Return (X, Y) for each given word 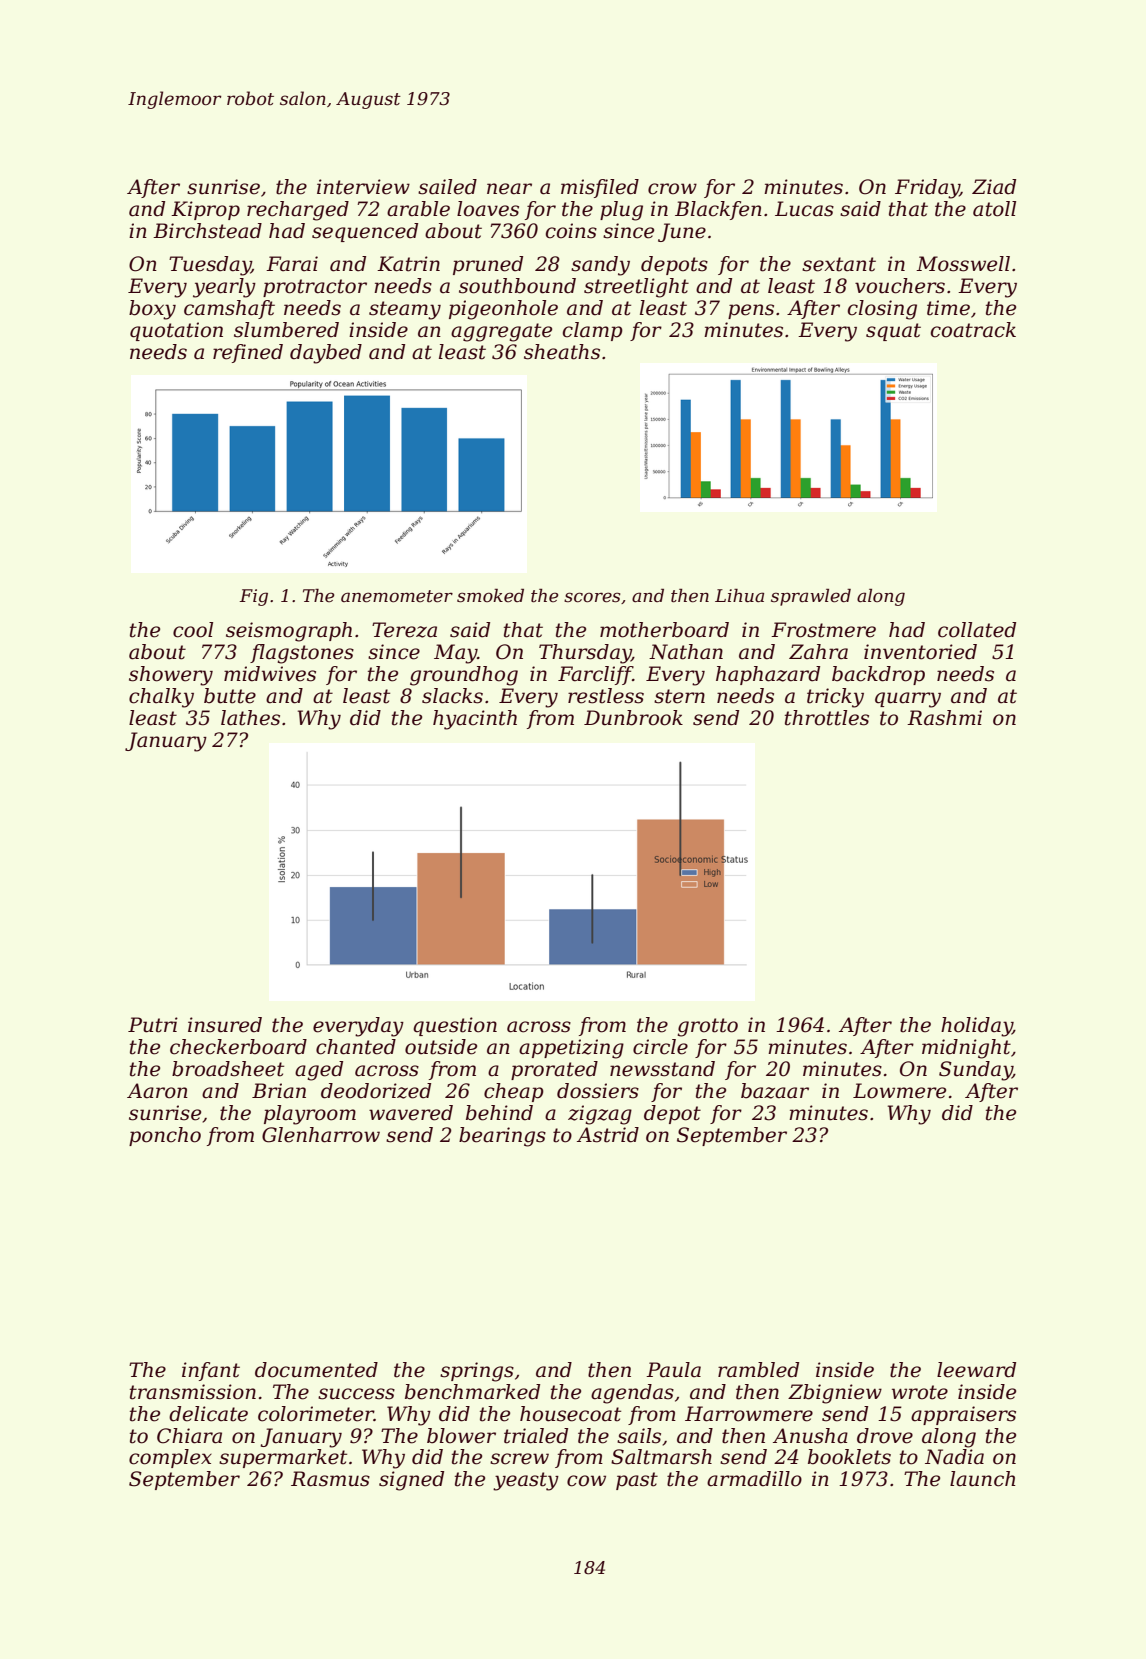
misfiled (600, 188)
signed (411, 1481)
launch (983, 1479)
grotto (707, 1027)
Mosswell (963, 264)
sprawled (811, 597)
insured (225, 1025)
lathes (250, 718)
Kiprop (205, 210)
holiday (976, 1027)
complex (170, 1458)
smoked (490, 596)
